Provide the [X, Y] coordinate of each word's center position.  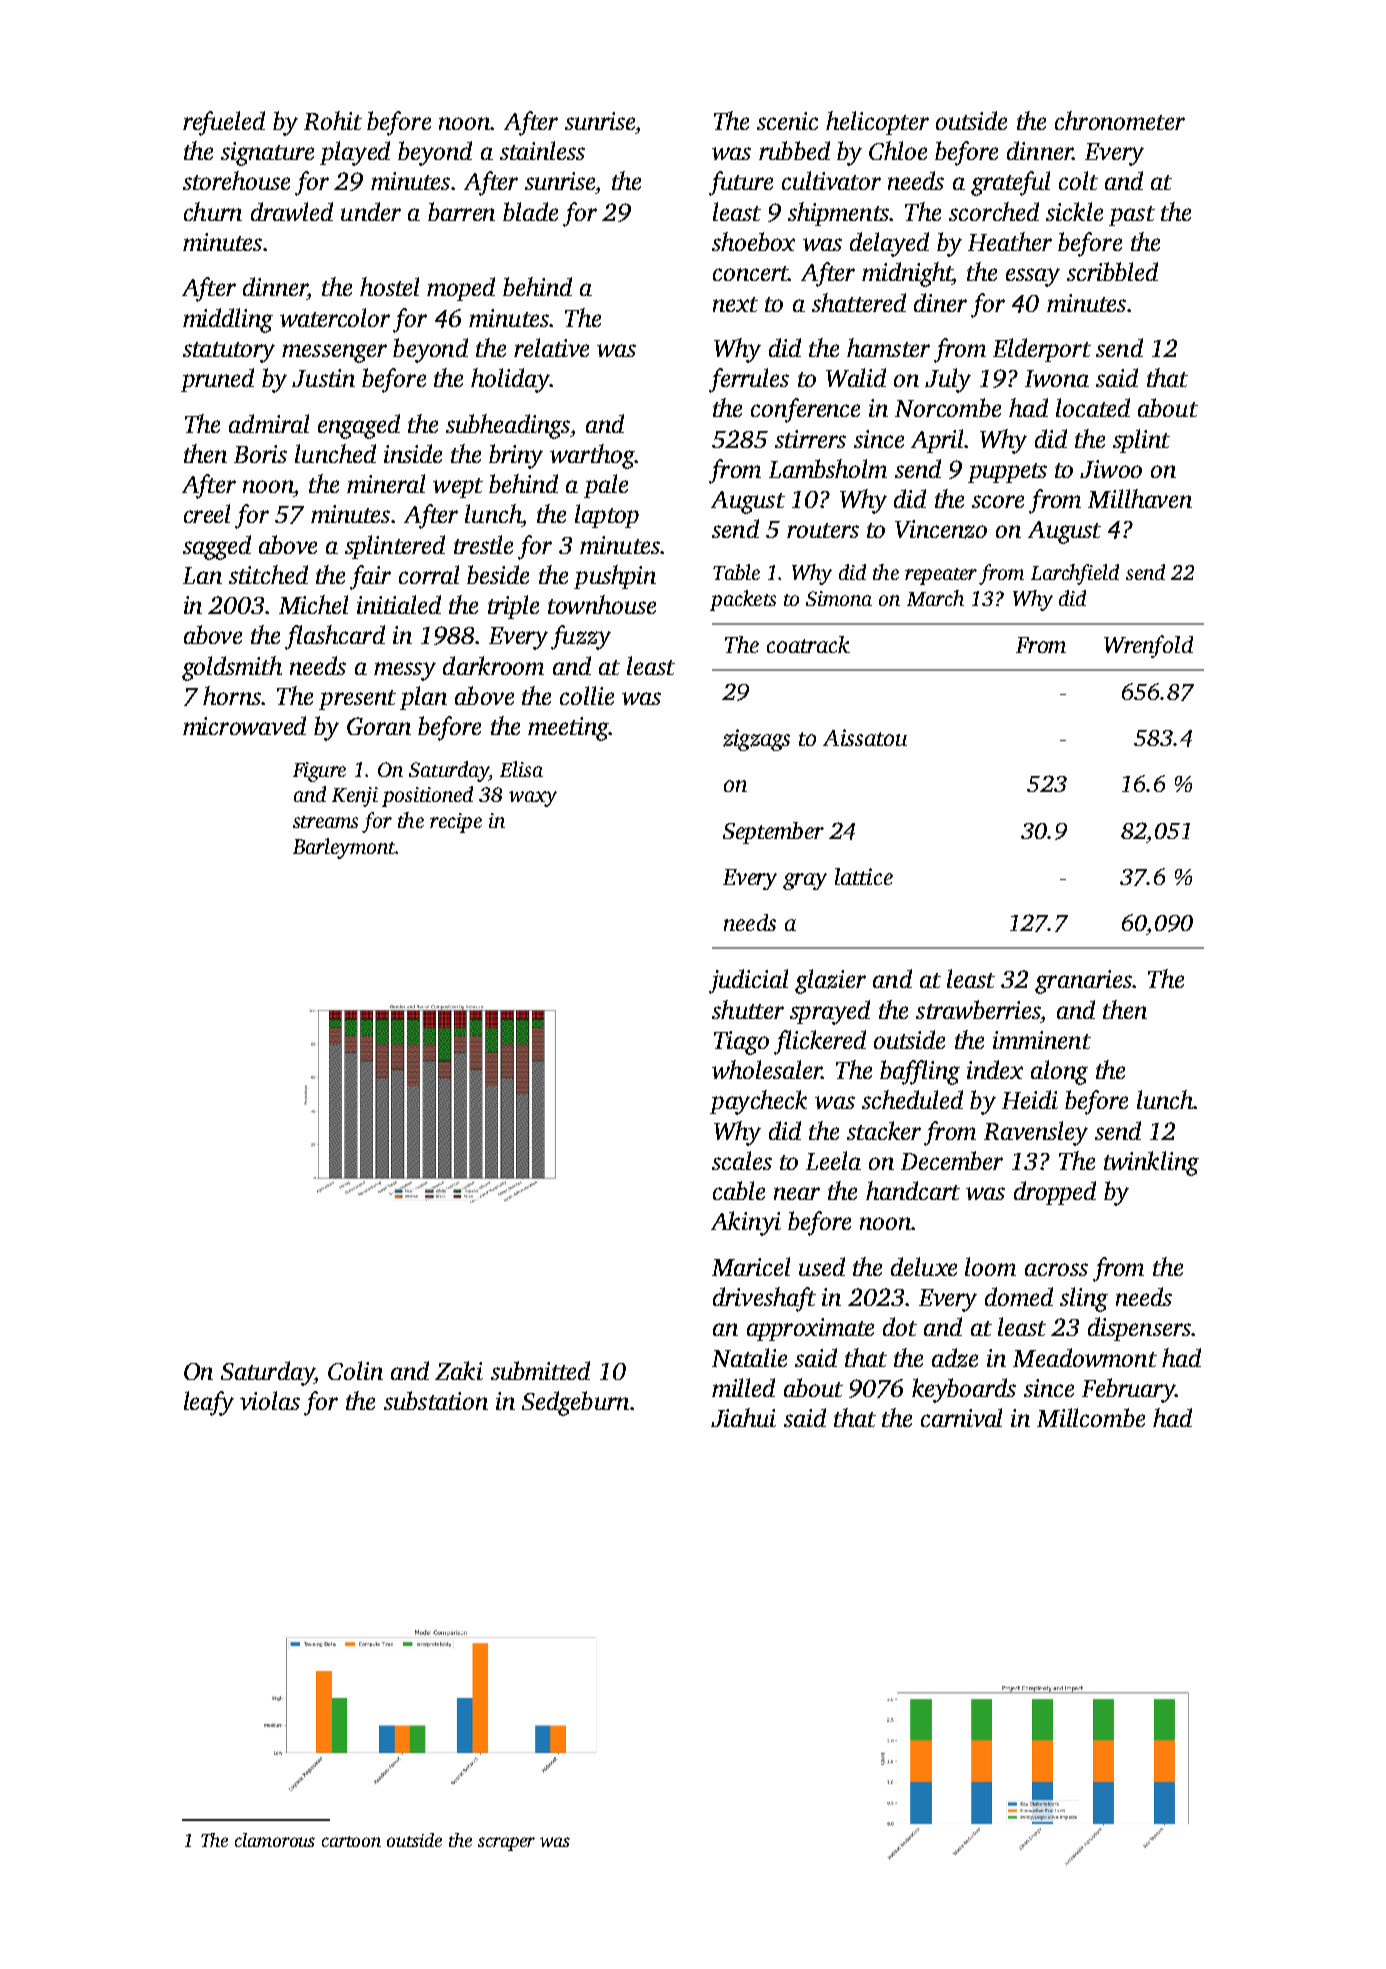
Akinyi [746, 1223]
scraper [506, 1844]
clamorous [275, 1840]
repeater [941, 576]
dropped [1055, 1193]
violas [270, 1400]
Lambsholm [828, 468]
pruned [217, 380]
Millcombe [1091, 1417]
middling [228, 320]
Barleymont [344, 848]
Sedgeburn [575, 1403]
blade [530, 211]
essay [1033, 277]
